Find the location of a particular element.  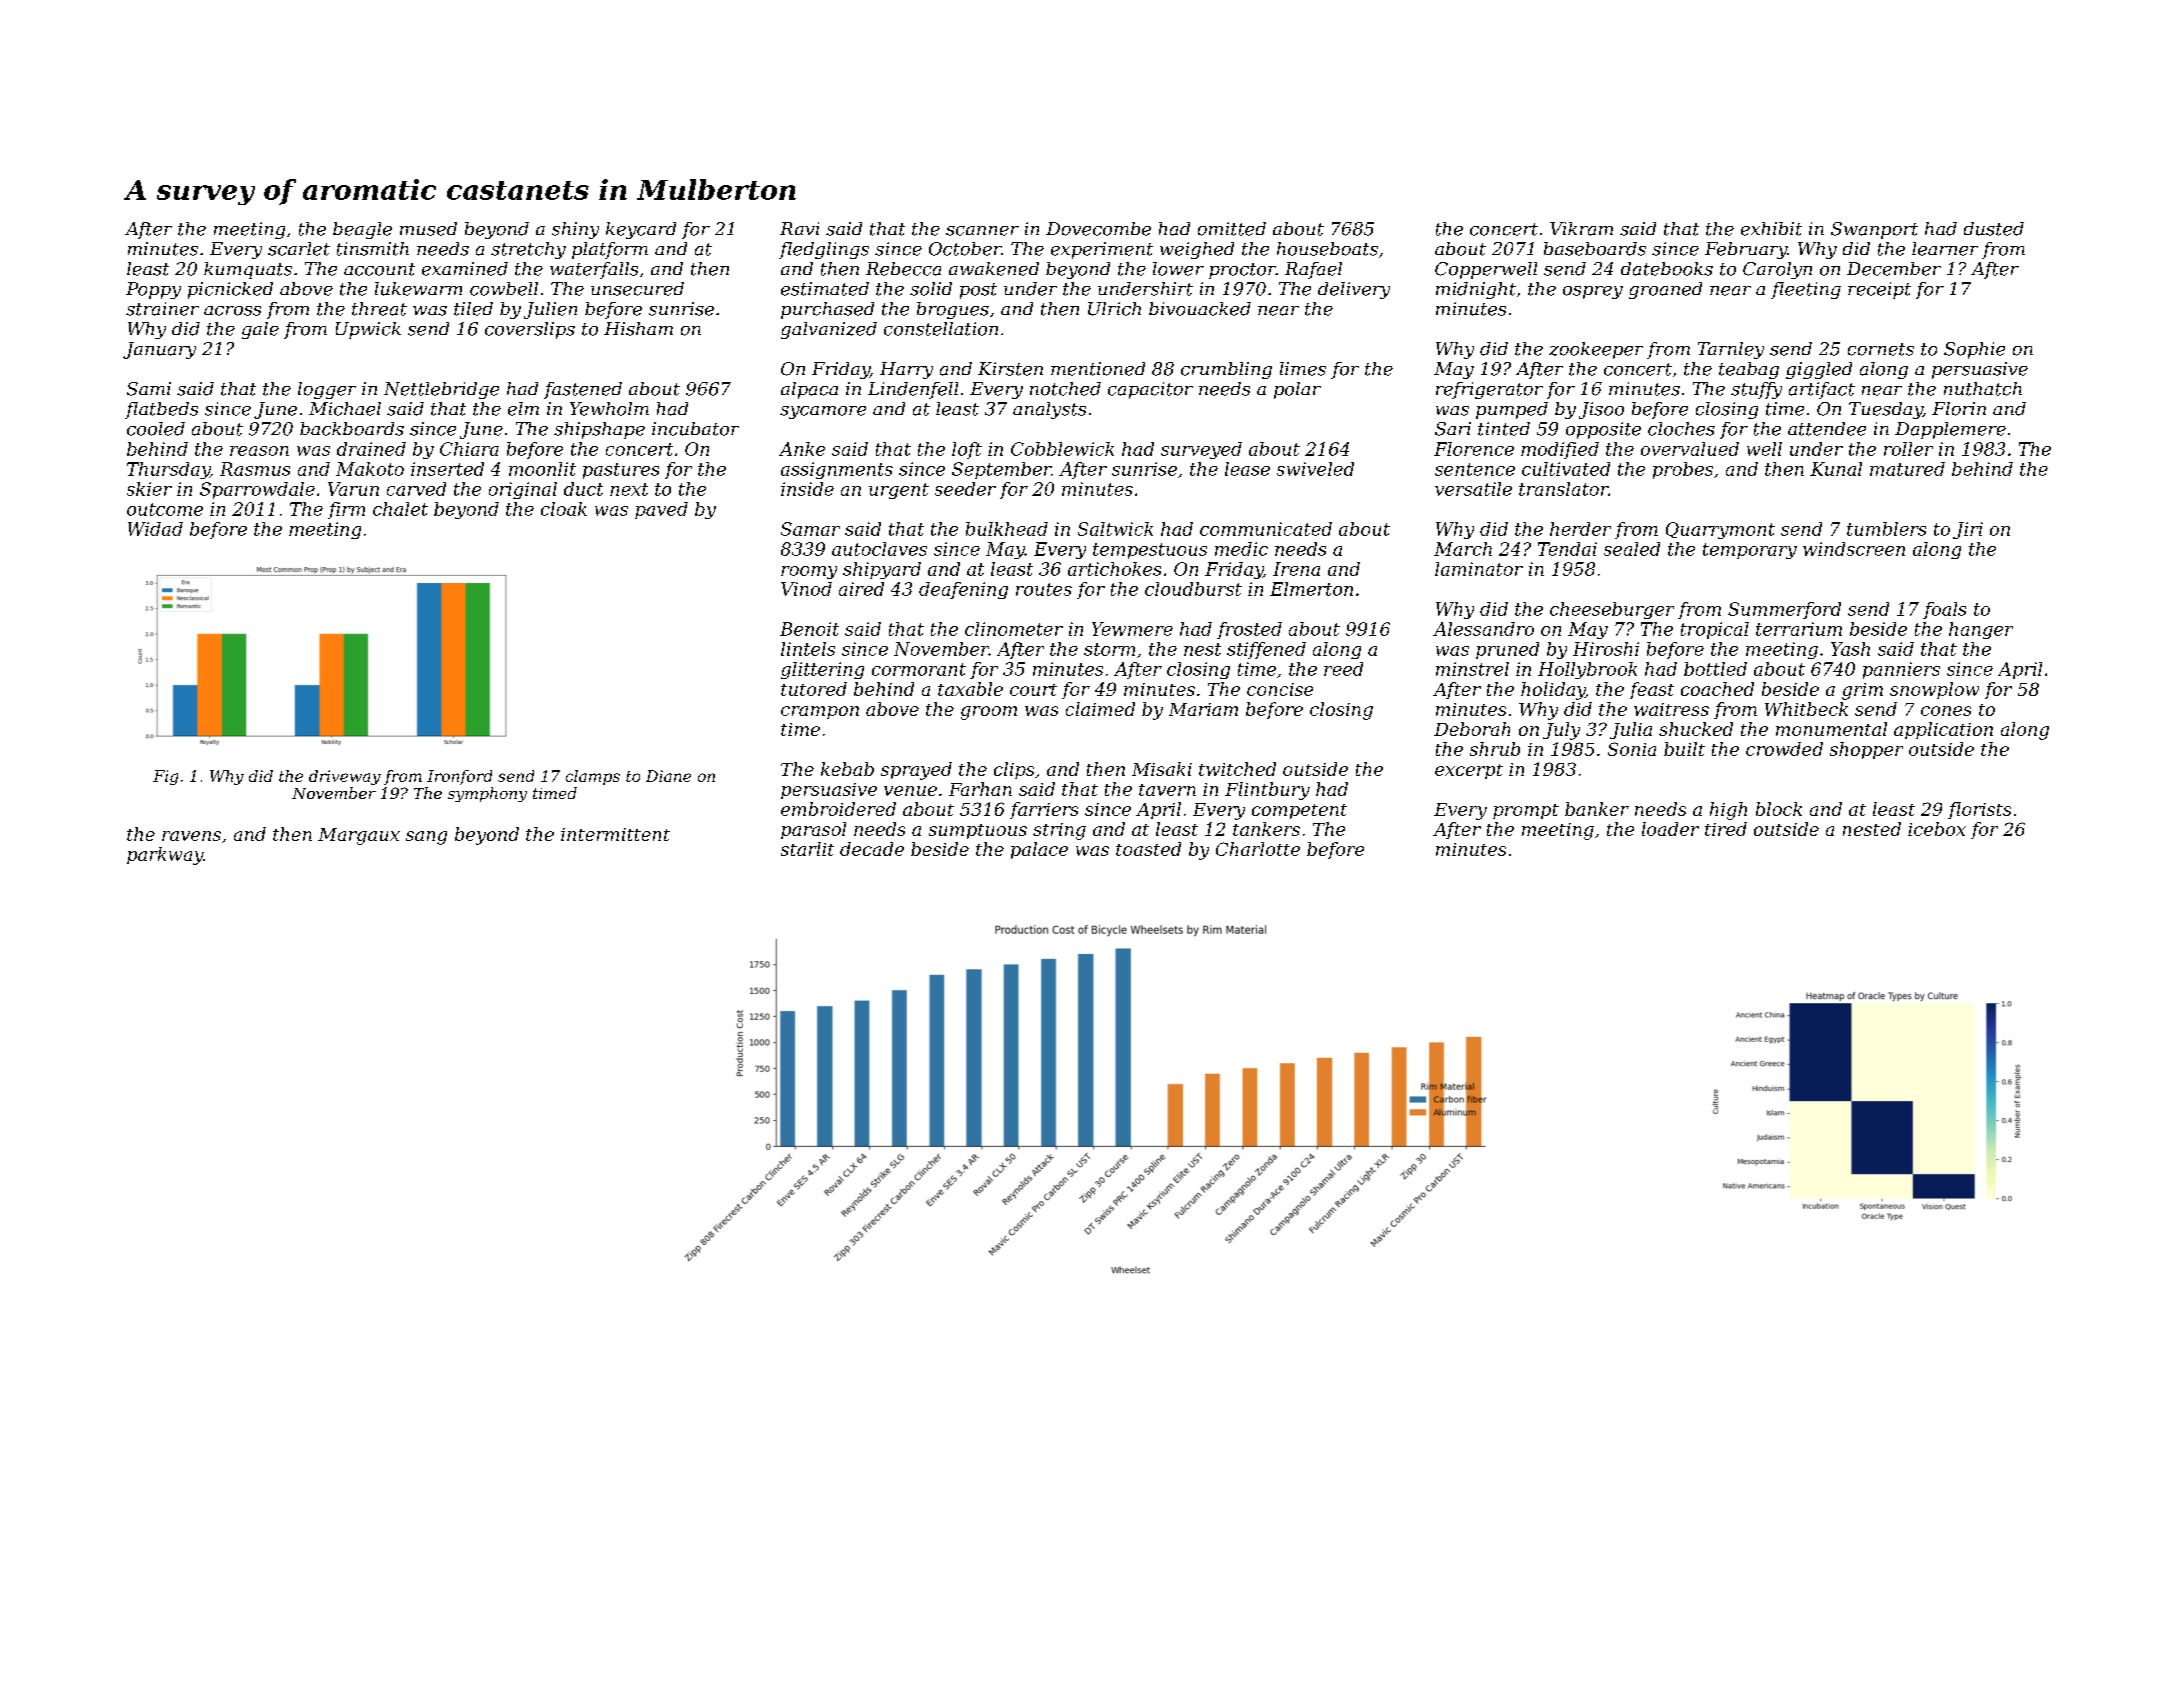

chalet is located at coordinates (400, 509).
